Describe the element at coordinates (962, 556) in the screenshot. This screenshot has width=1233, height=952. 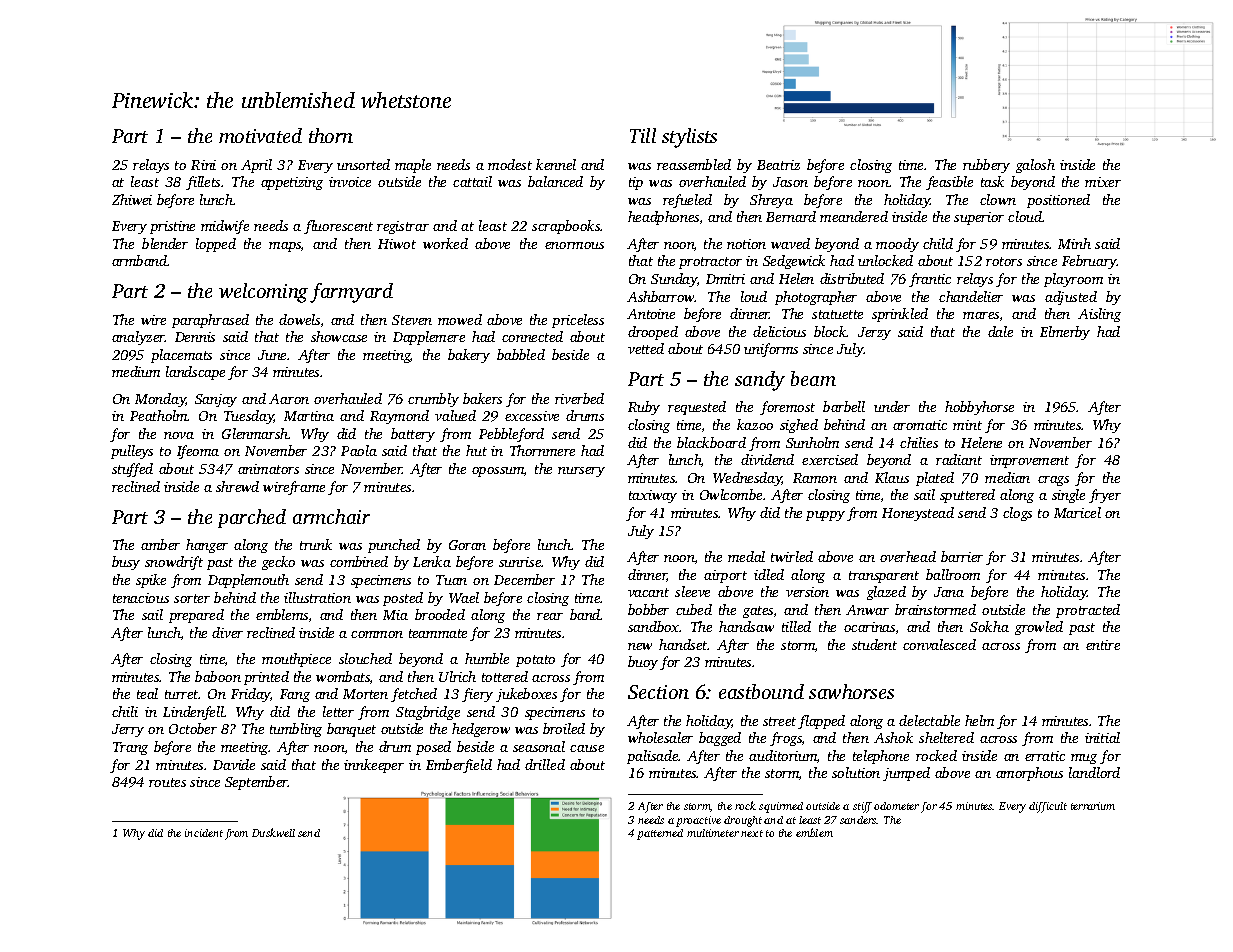
I see `barrier` at that location.
